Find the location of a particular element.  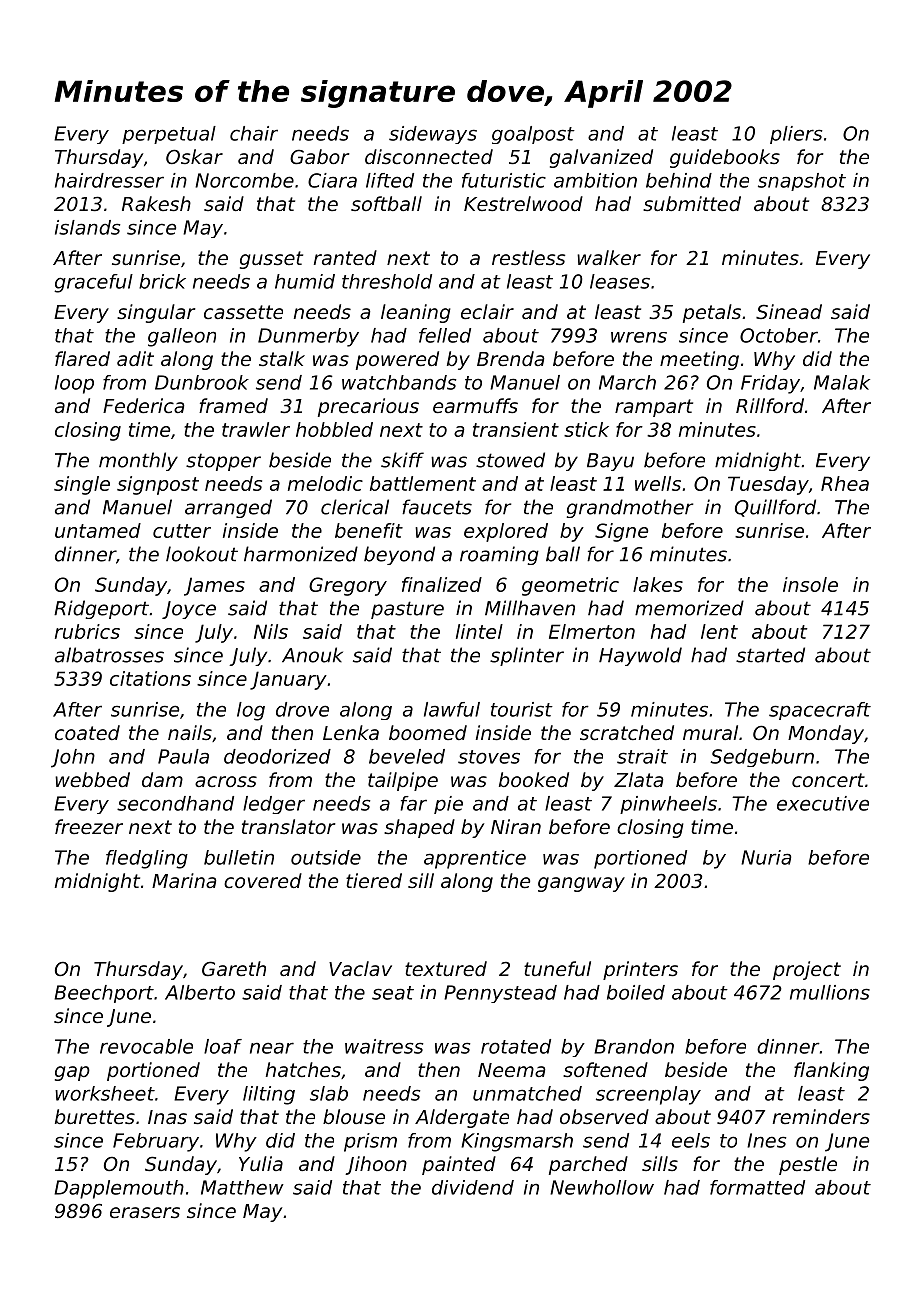

gangway is located at coordinates (581, 884).
